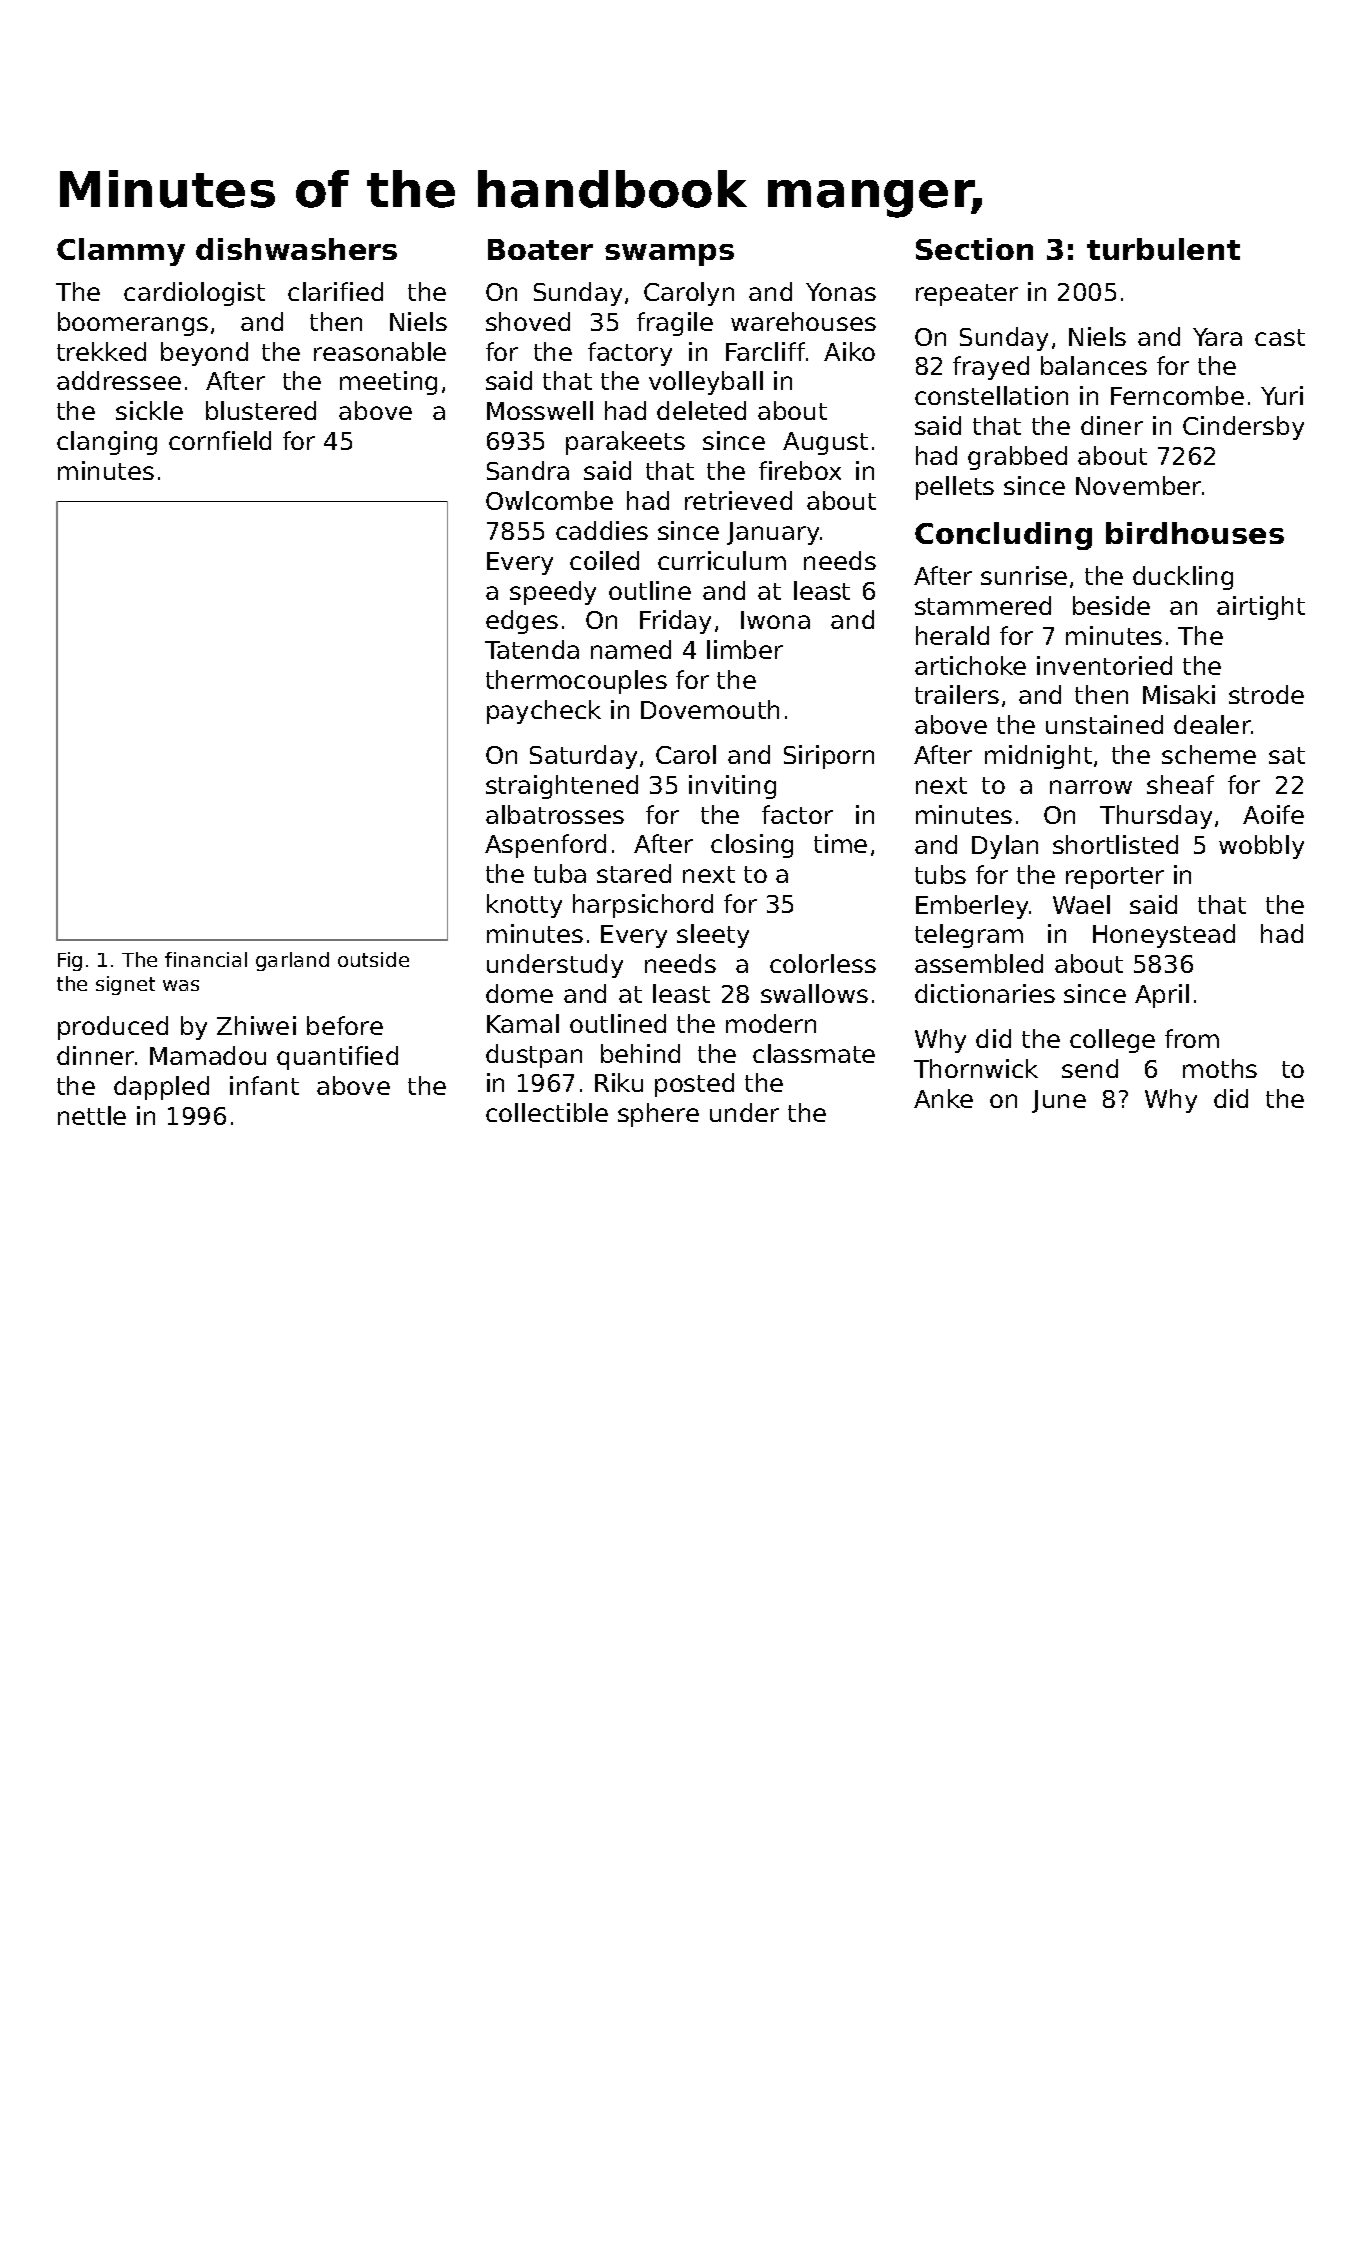 The image size is (1362, 2244). What do you see at coordinates (694, 1085) in the image?
I see `posted` at bounding box center [694, 1085].
